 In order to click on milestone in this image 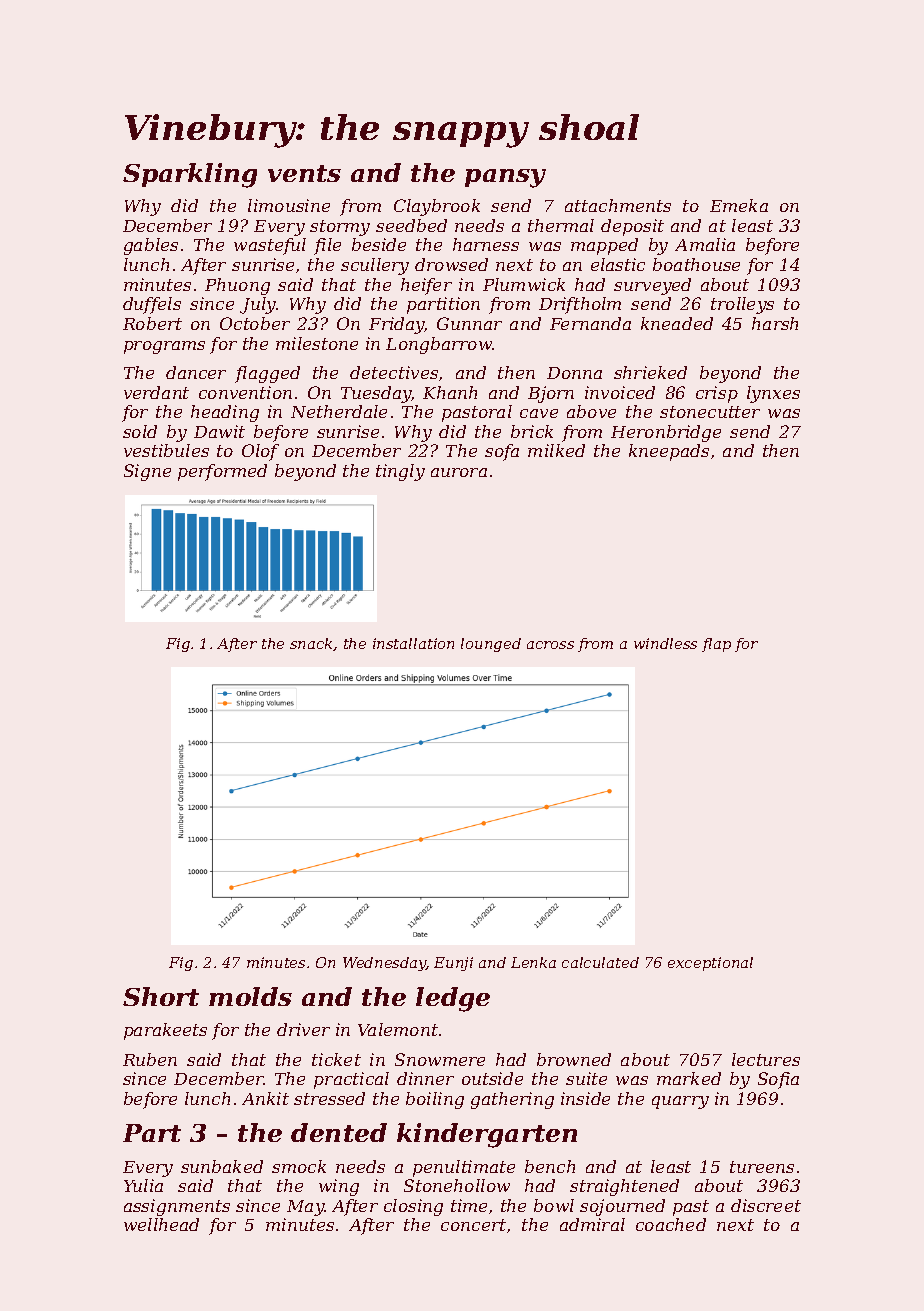, I will do `click(317, 343)`.
